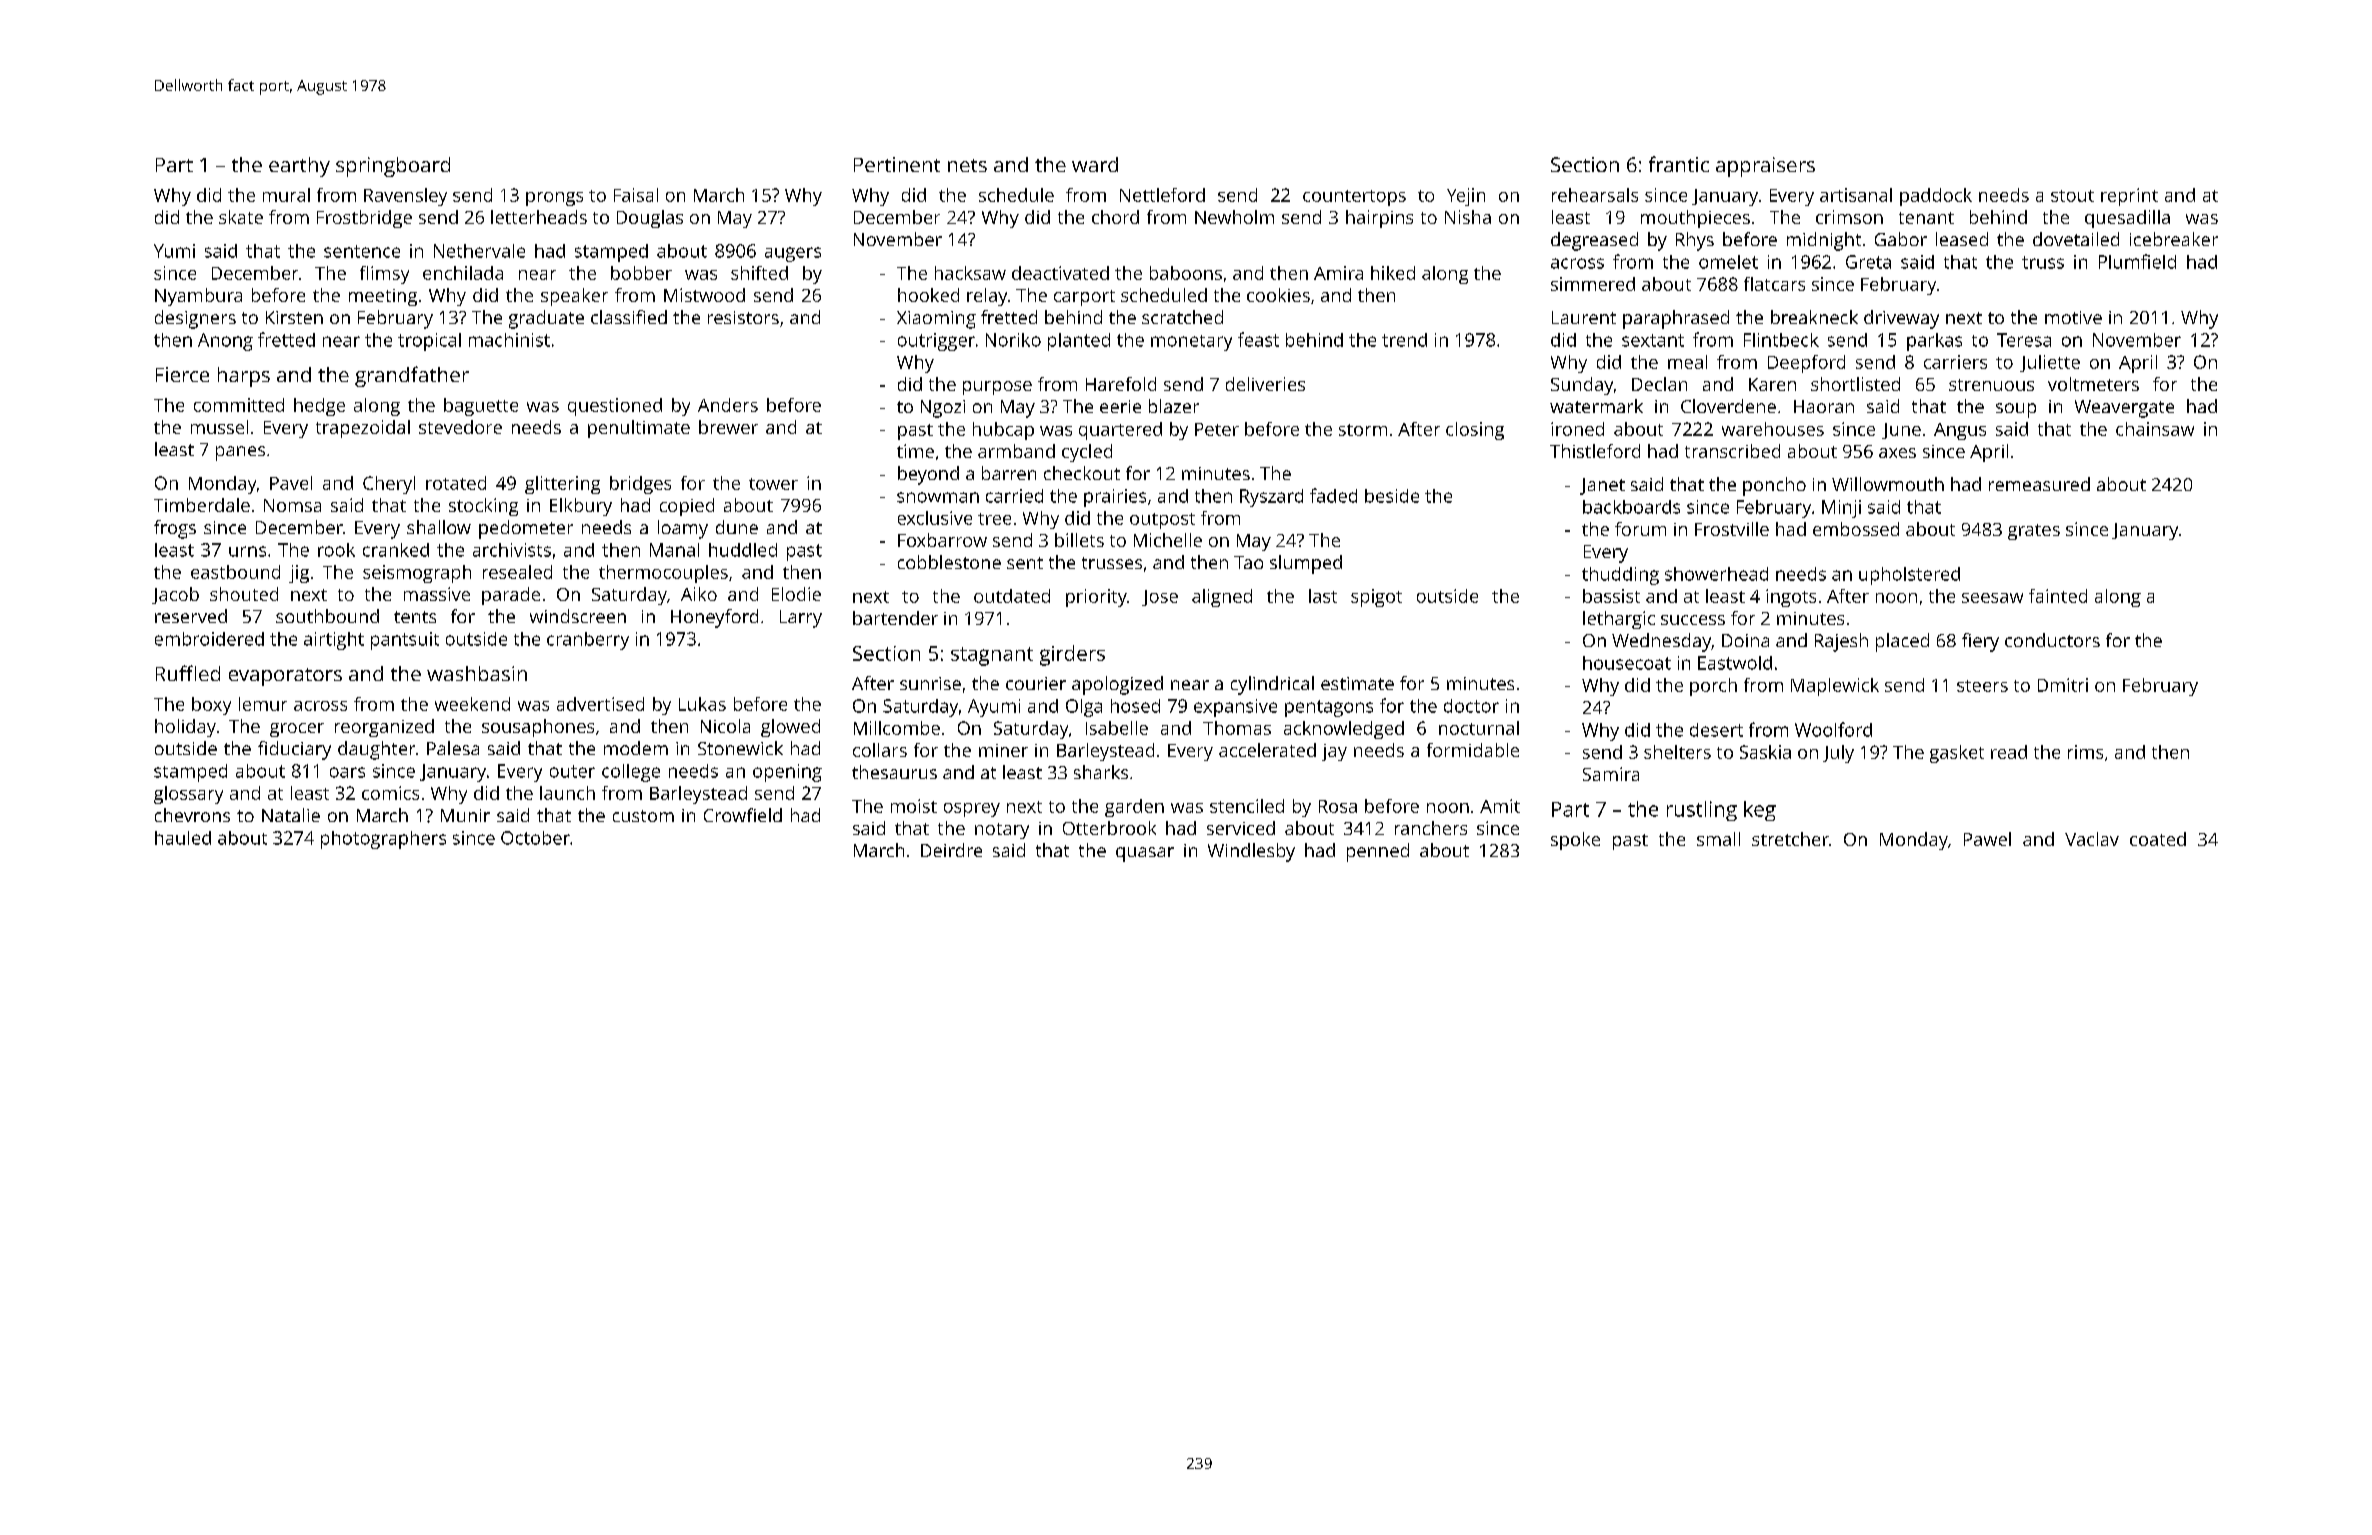 This screenshot has height=1535, width=2372. What do you see at coordinates (1936, 197) in the screenshot?
I see `paddock` at bounding box center [1936, 197].
